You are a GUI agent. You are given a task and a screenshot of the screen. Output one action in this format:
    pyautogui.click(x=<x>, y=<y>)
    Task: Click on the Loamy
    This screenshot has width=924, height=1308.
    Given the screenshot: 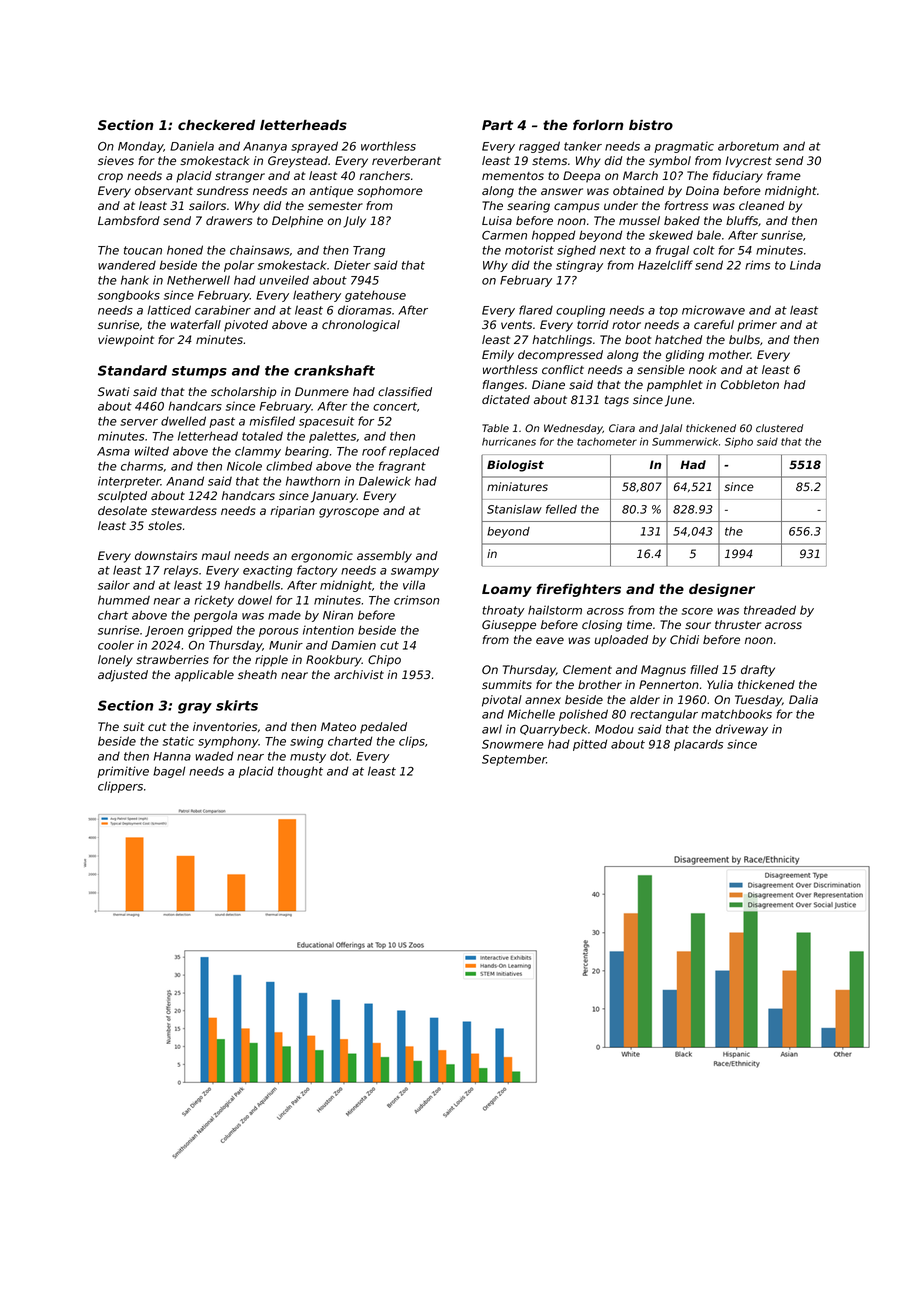 What is the action you would take?
    pyautogui.click(x=507, y=590)
